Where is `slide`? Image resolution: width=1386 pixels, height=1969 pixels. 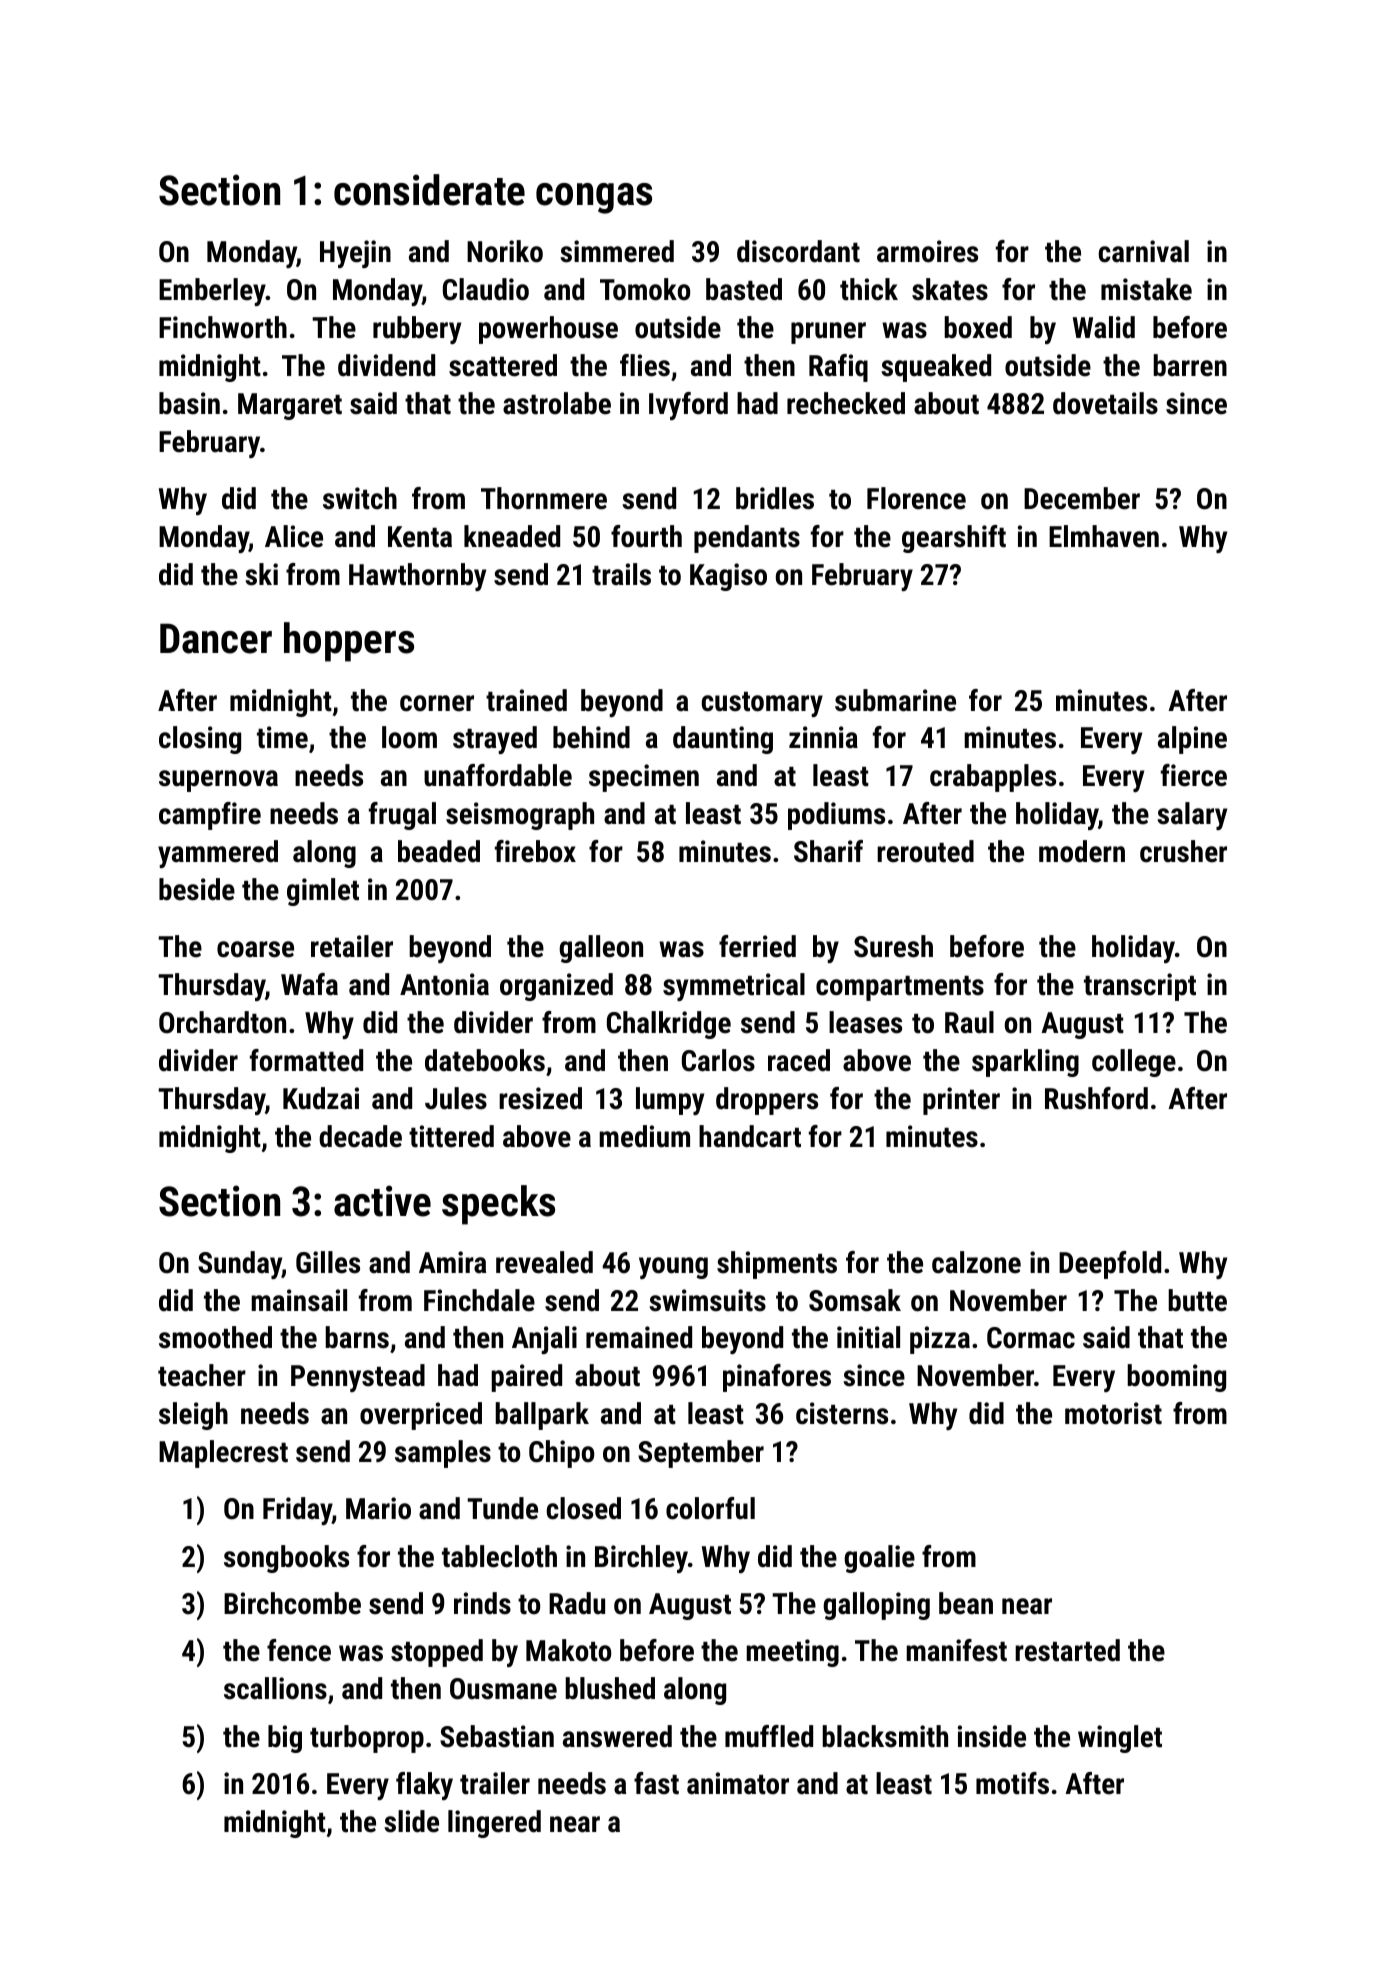 slide is located at coordinates (411, 1821).
